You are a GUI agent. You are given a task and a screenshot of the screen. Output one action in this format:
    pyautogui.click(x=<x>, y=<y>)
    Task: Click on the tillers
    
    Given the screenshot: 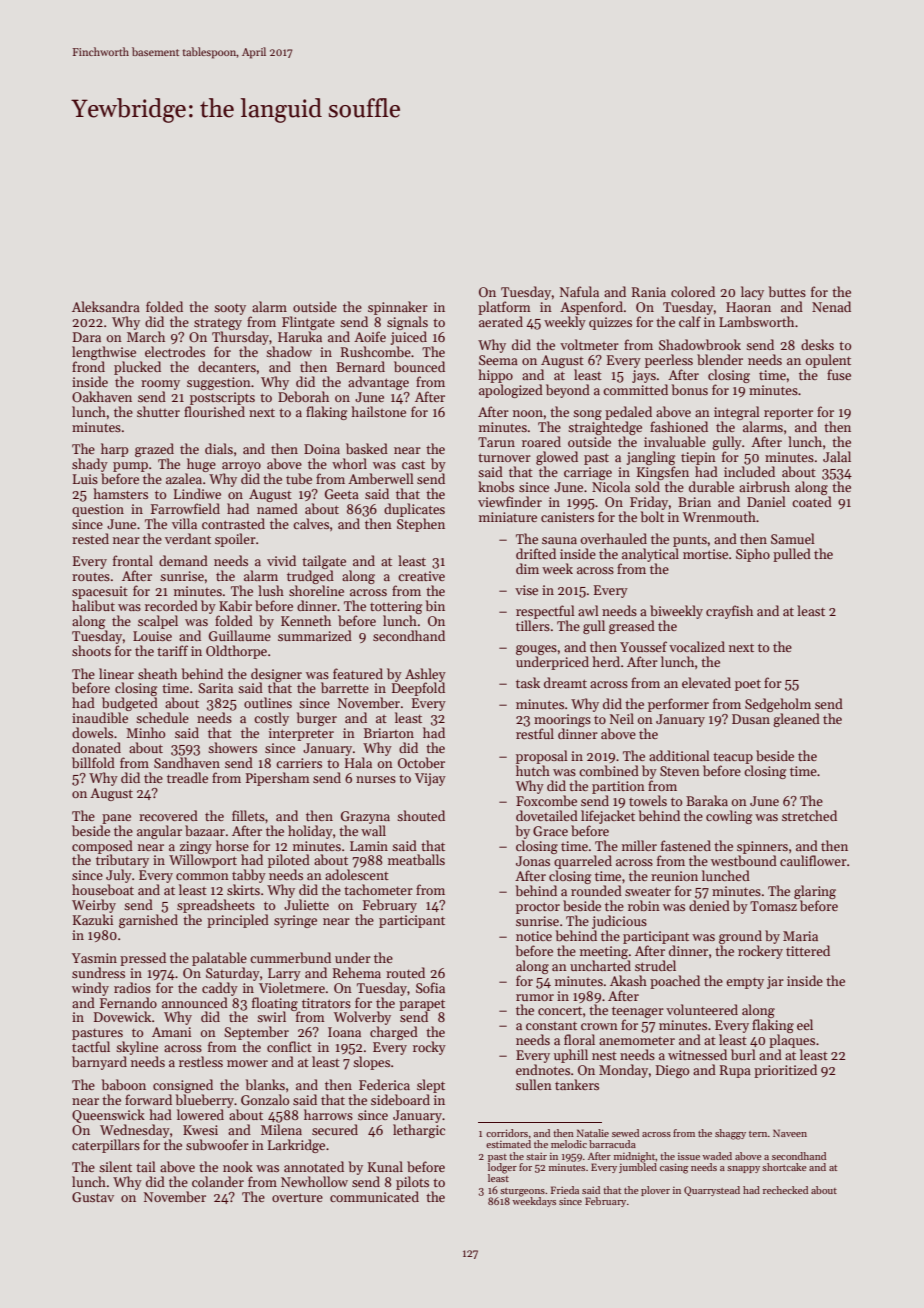 What is the action you would take?
    pyautogui.click(x=533, y=625)
